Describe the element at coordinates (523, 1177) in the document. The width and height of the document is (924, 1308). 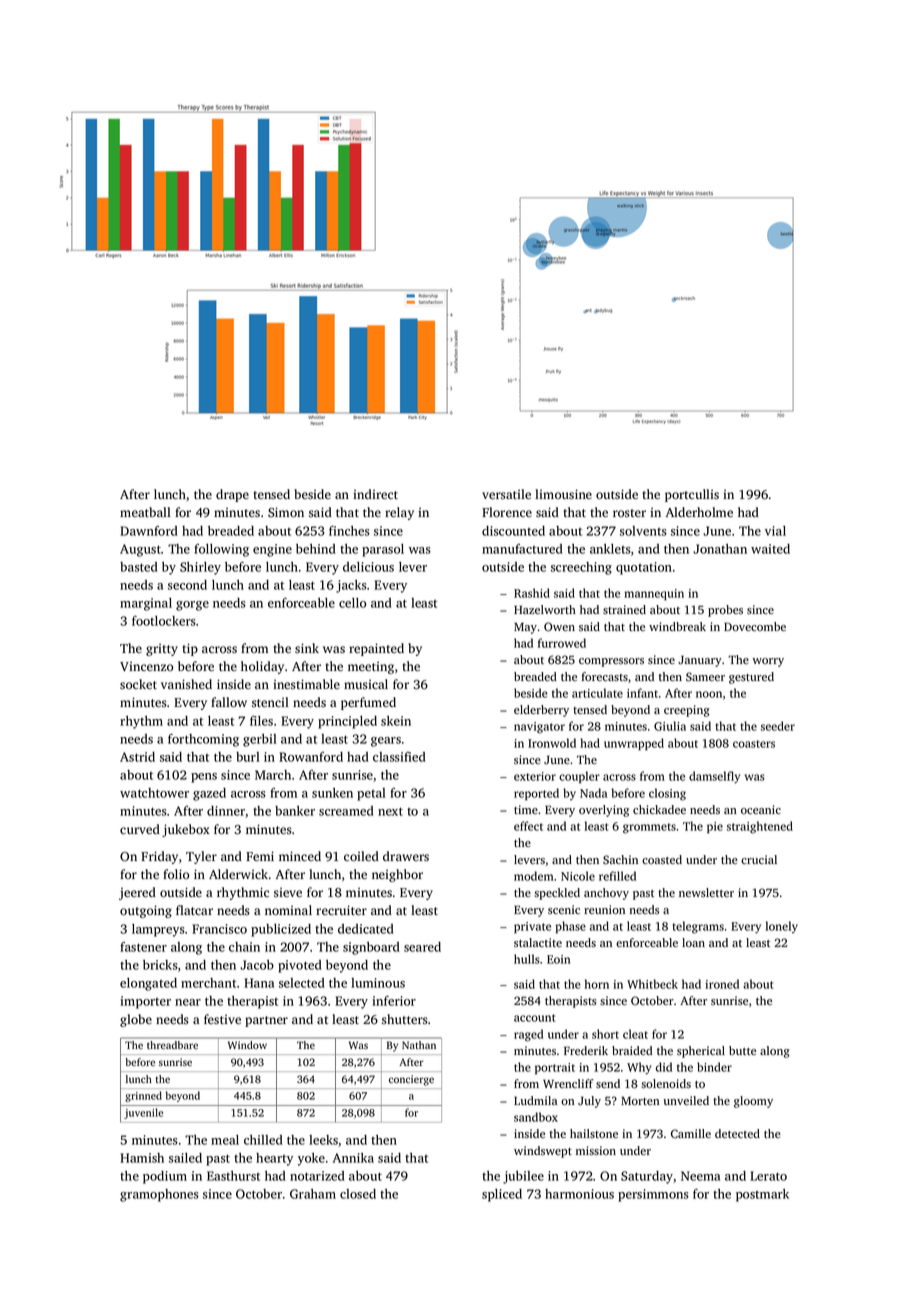
I see `jubilee` at that location.
